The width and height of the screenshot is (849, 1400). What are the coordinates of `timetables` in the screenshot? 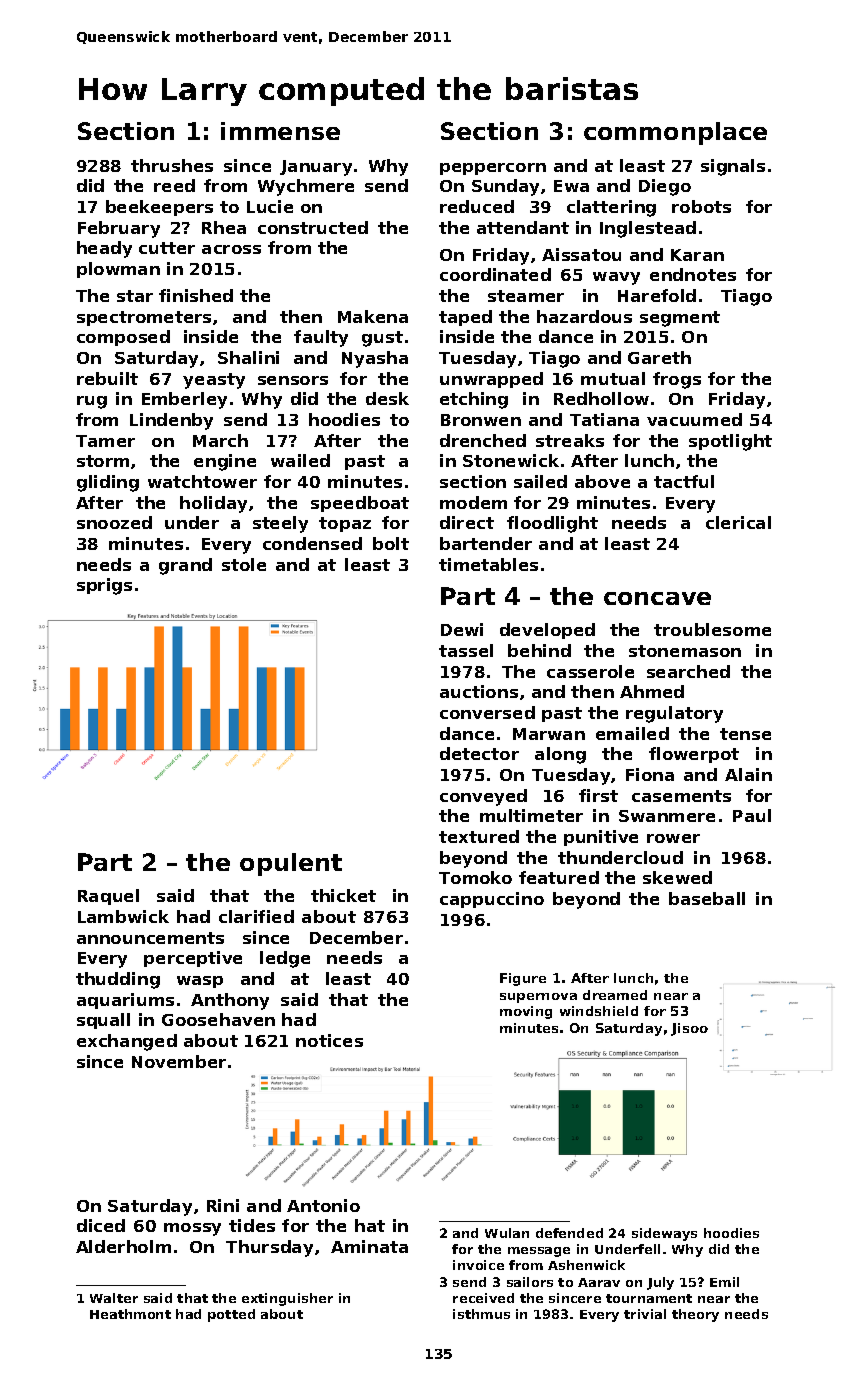 It's located at (488, 564).
